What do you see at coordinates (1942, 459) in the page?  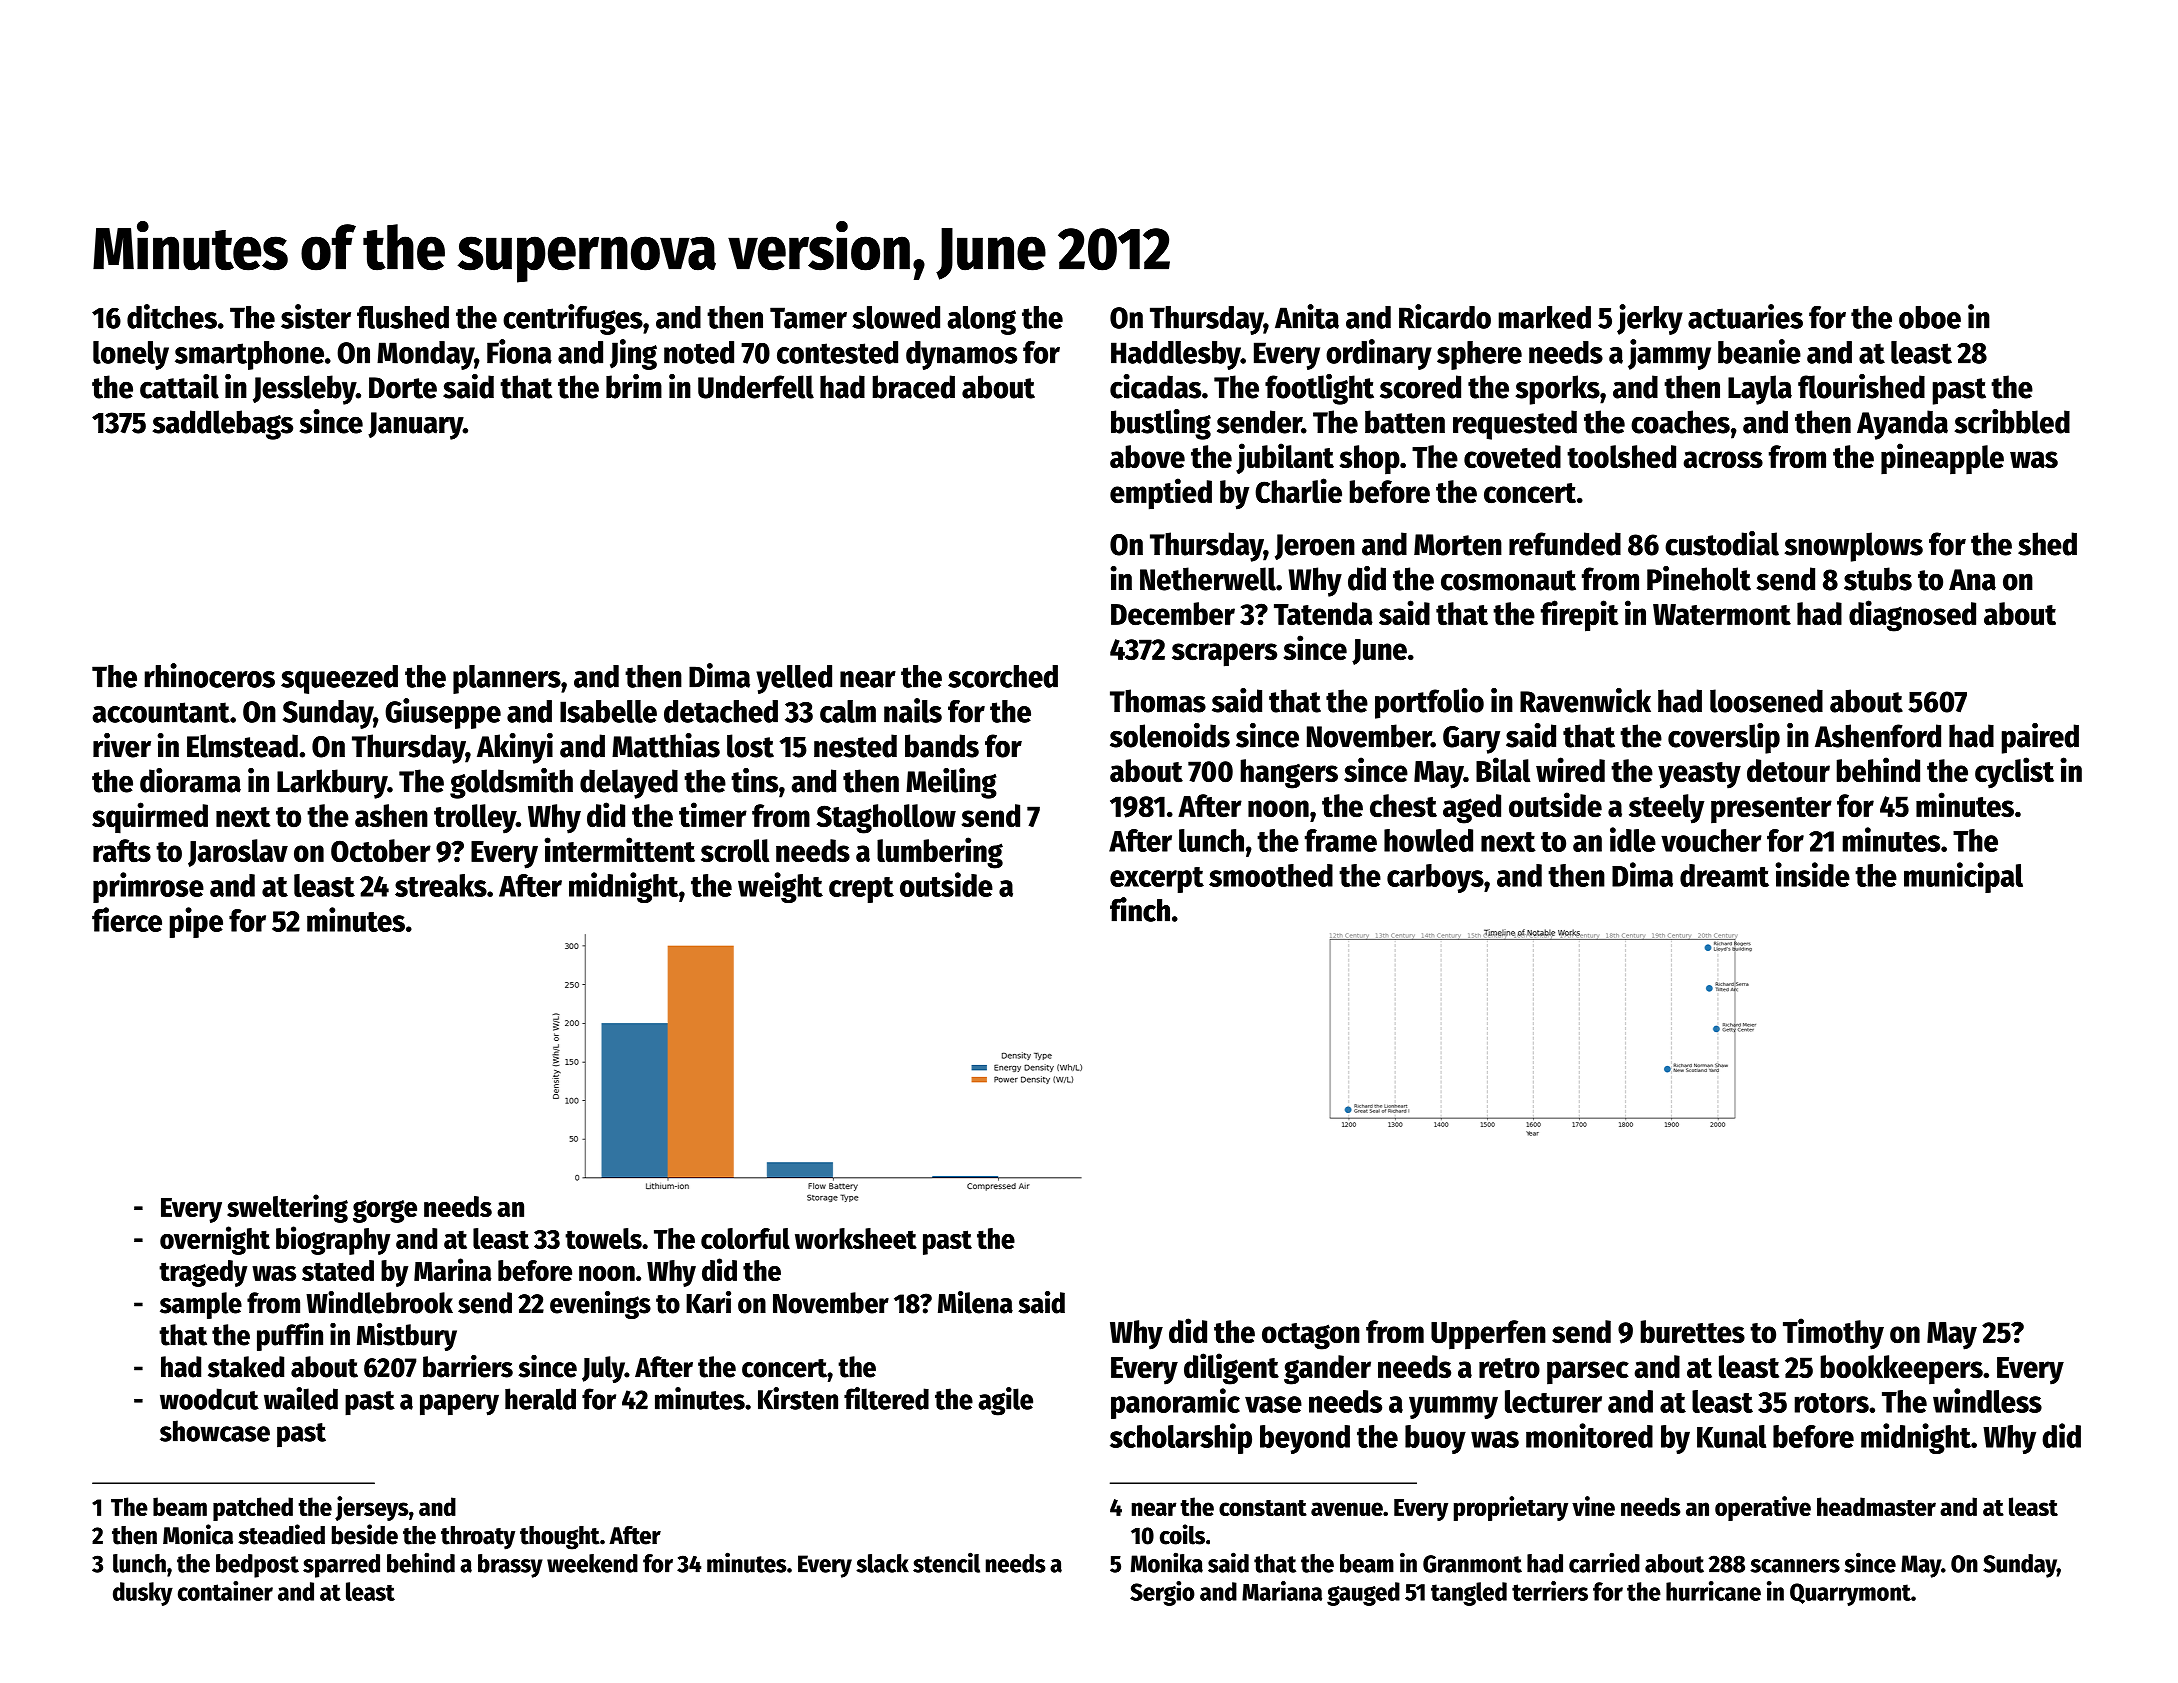 I see `pineapple` at bounding box center [1942, 459].
